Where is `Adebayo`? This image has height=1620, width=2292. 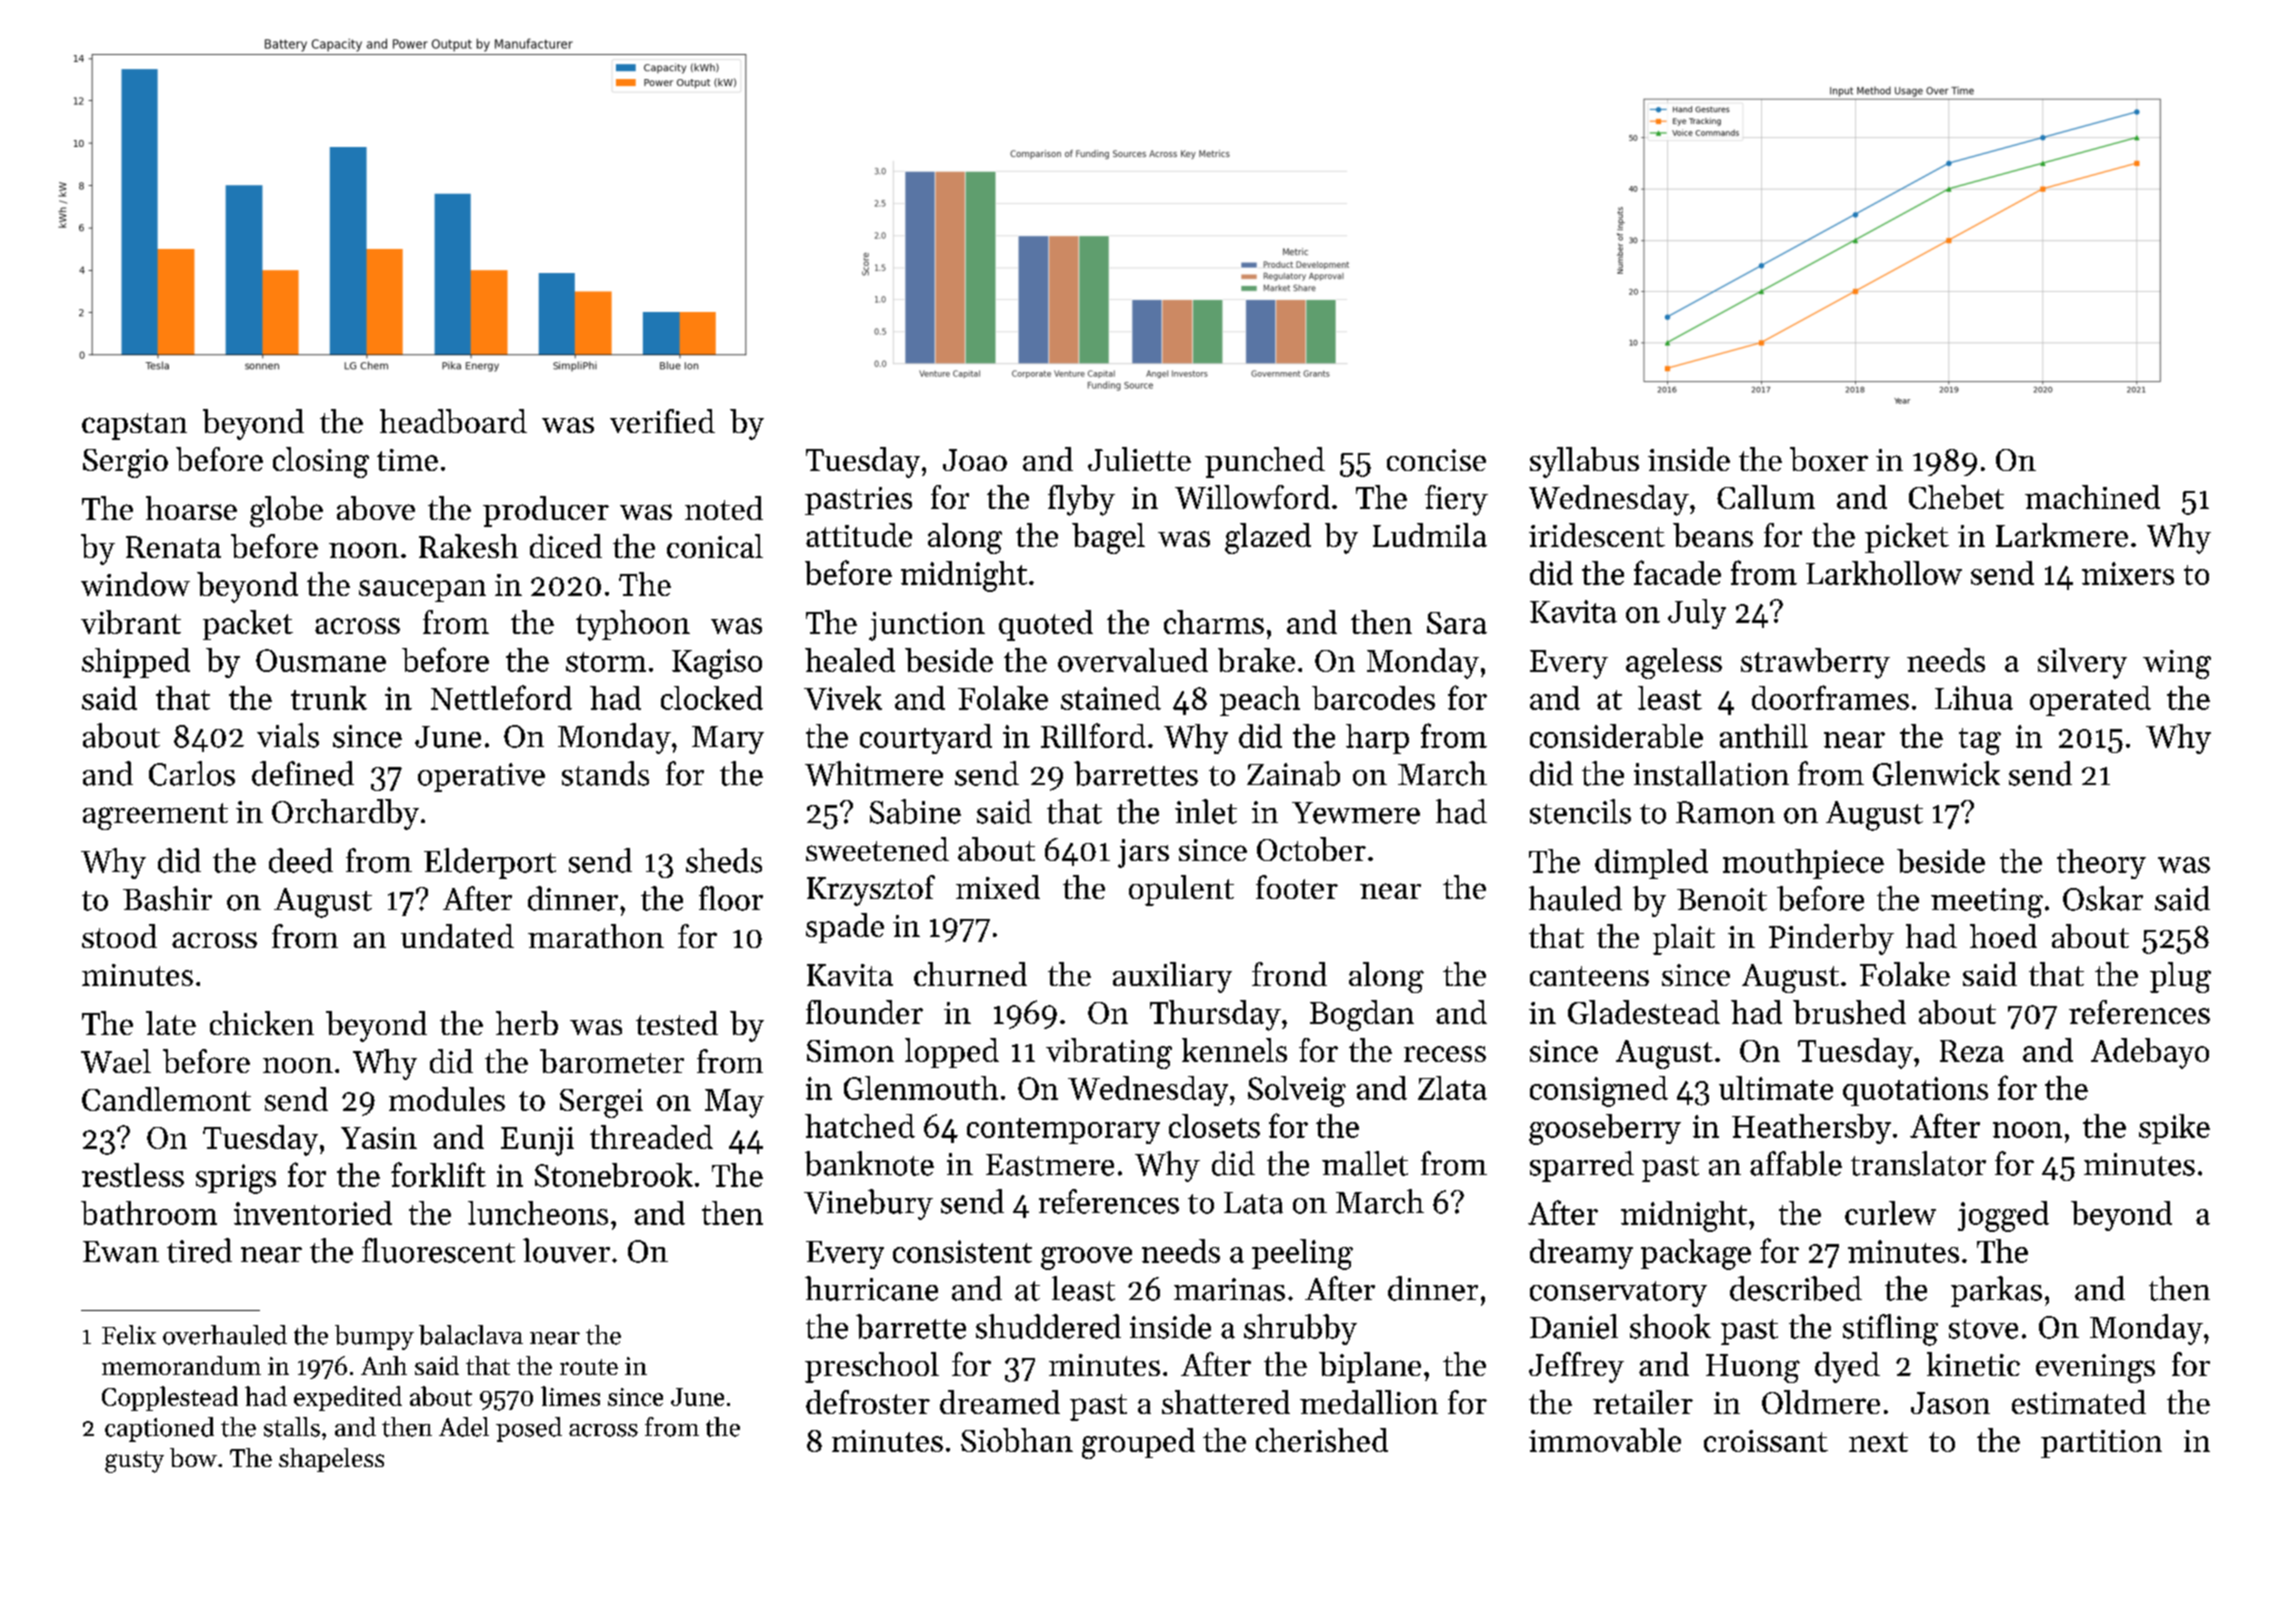
Adebayo is located at coordinates (2150, 1053).
